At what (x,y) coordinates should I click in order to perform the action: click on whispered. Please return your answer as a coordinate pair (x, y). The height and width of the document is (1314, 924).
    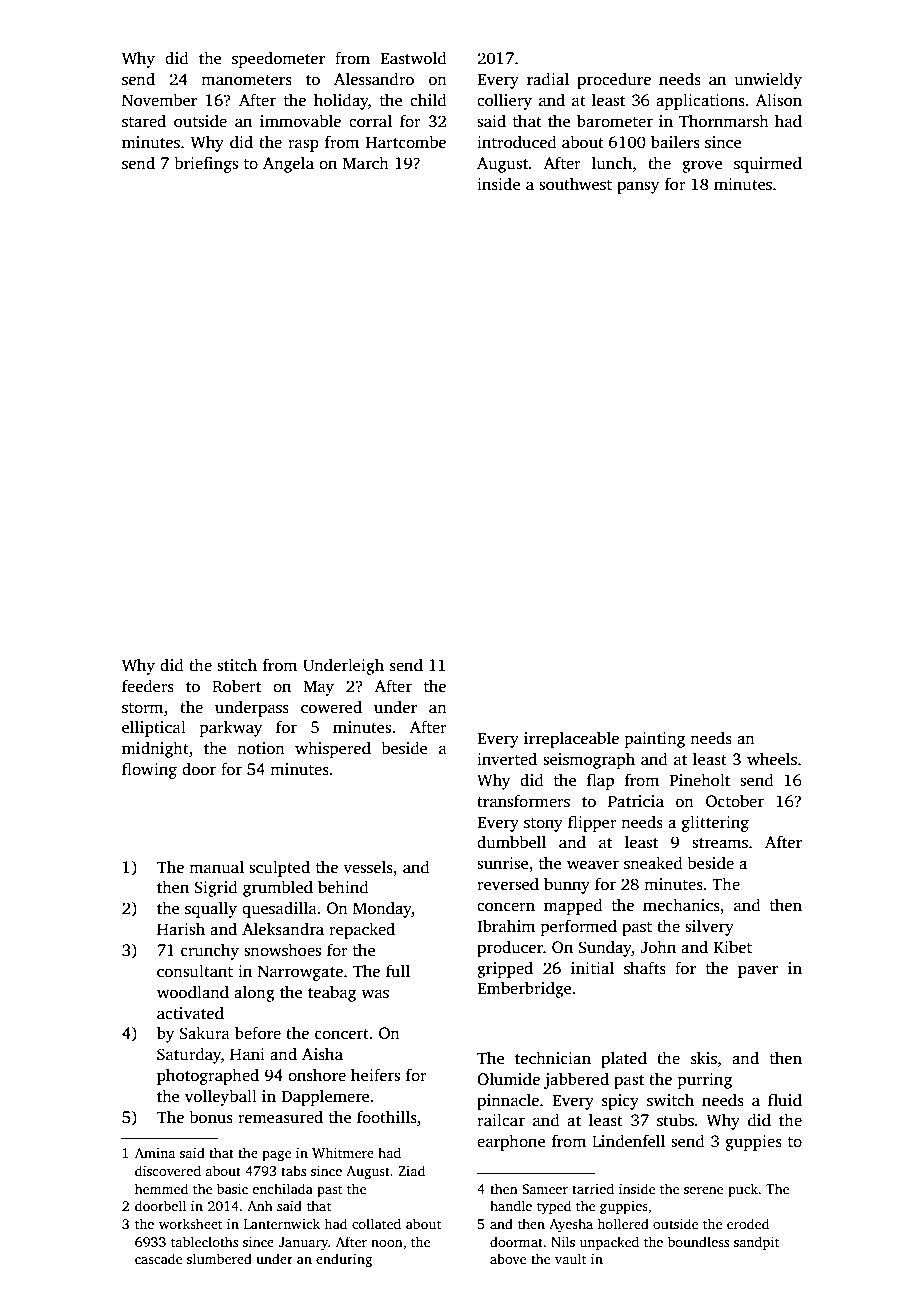
    Looking at the image, I should click on (333, 749).
